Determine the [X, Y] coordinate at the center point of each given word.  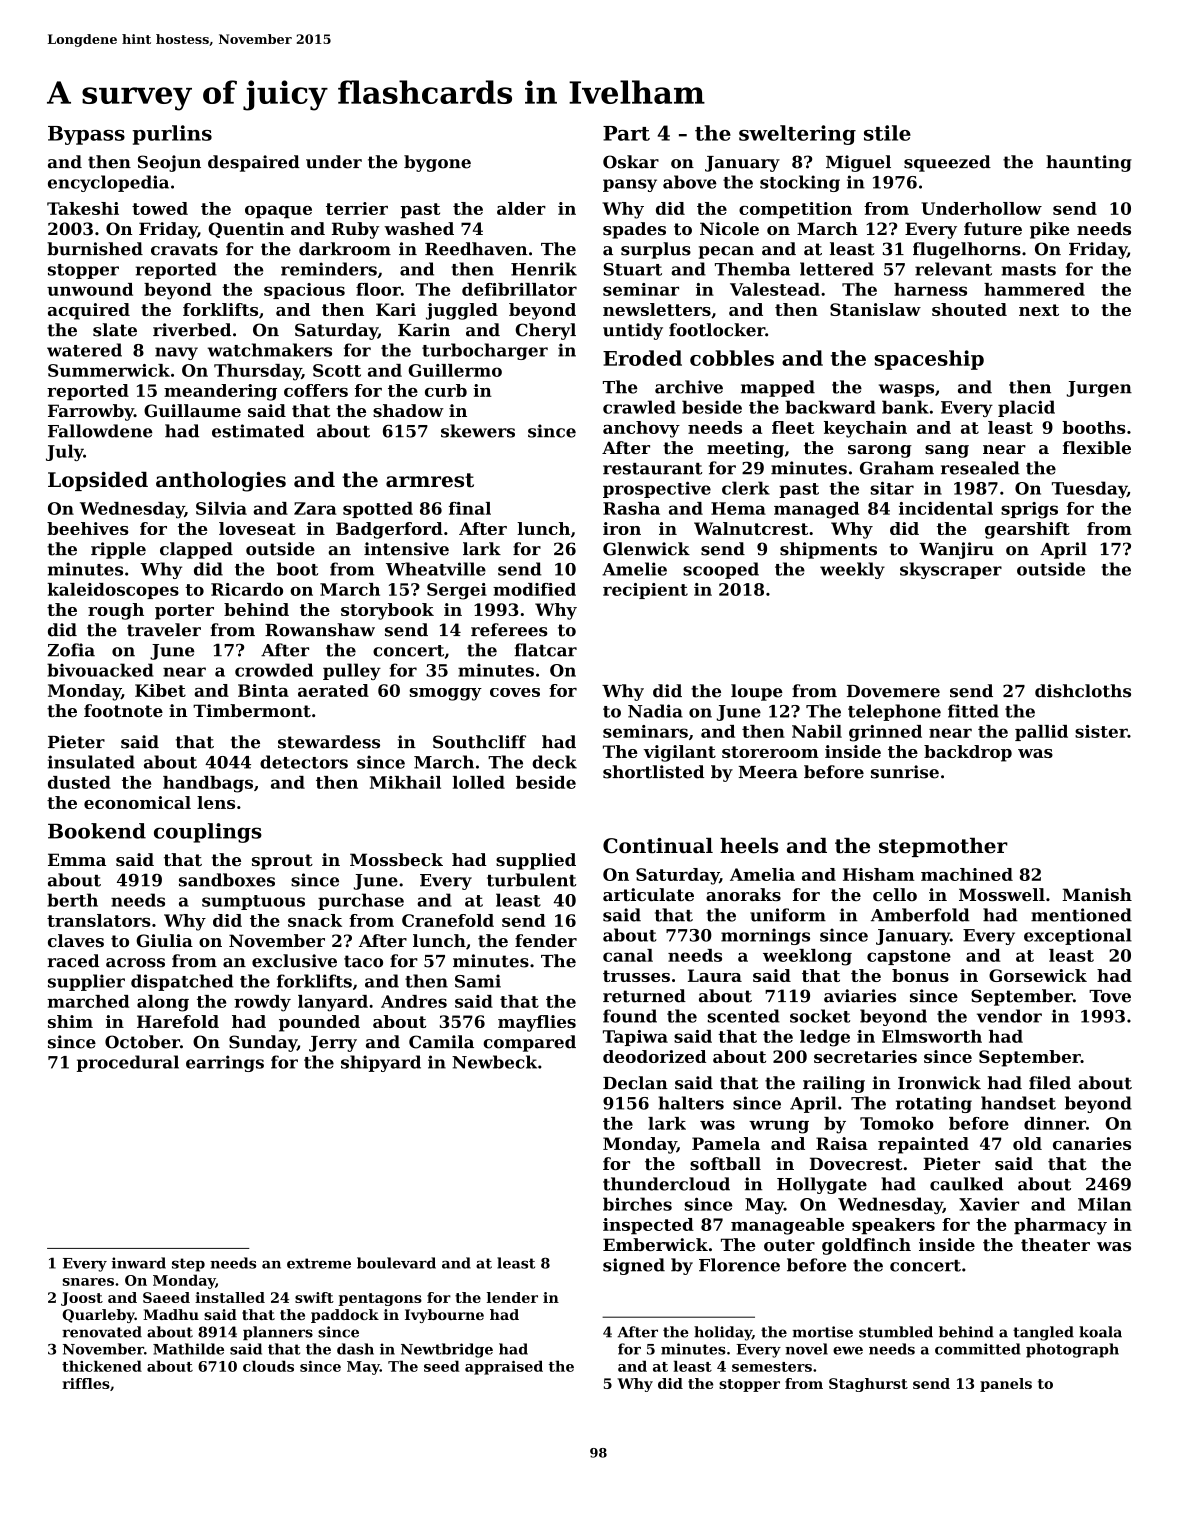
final [470, 508]
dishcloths [1083, 691]
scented [744, 1016]
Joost [82, 1299]
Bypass [86, 135]
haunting [1089, 163]
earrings [225, 1063]
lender [512, 1297]
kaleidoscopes [113, 591]
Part [626, 133]
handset [1018, 1103]
